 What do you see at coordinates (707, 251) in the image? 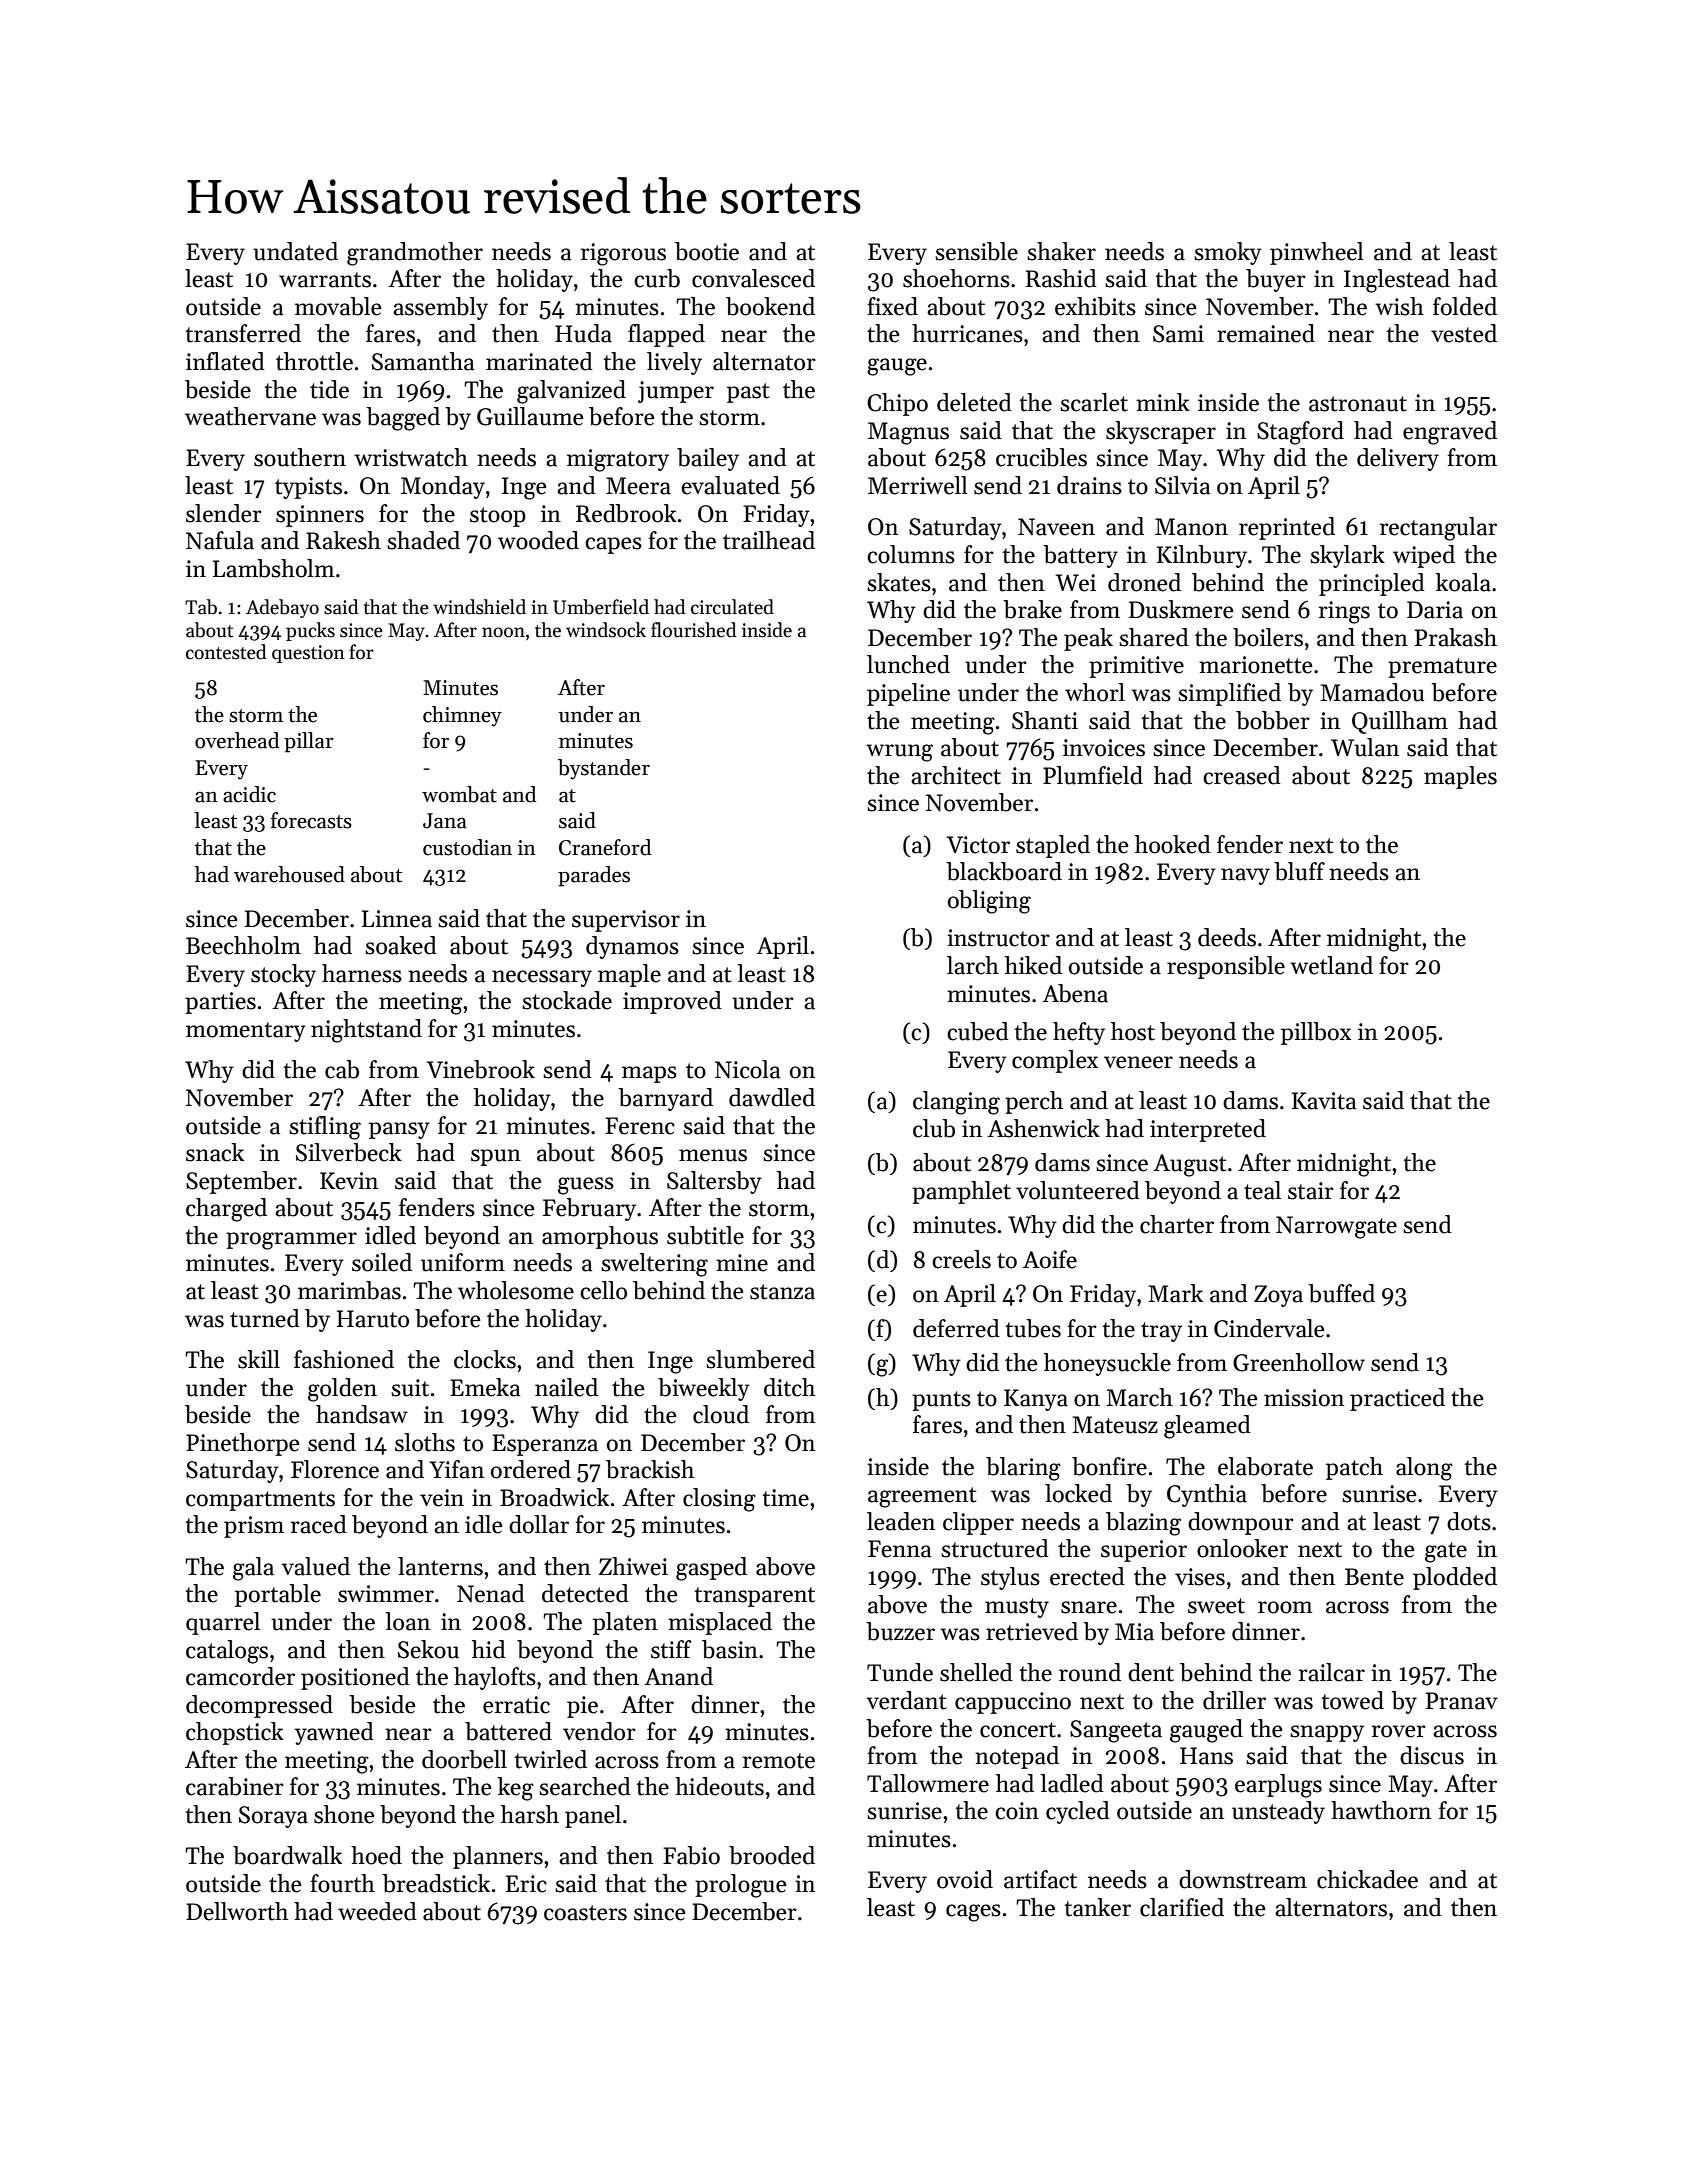
I see `bootie` at bounding box center [707, 251].
